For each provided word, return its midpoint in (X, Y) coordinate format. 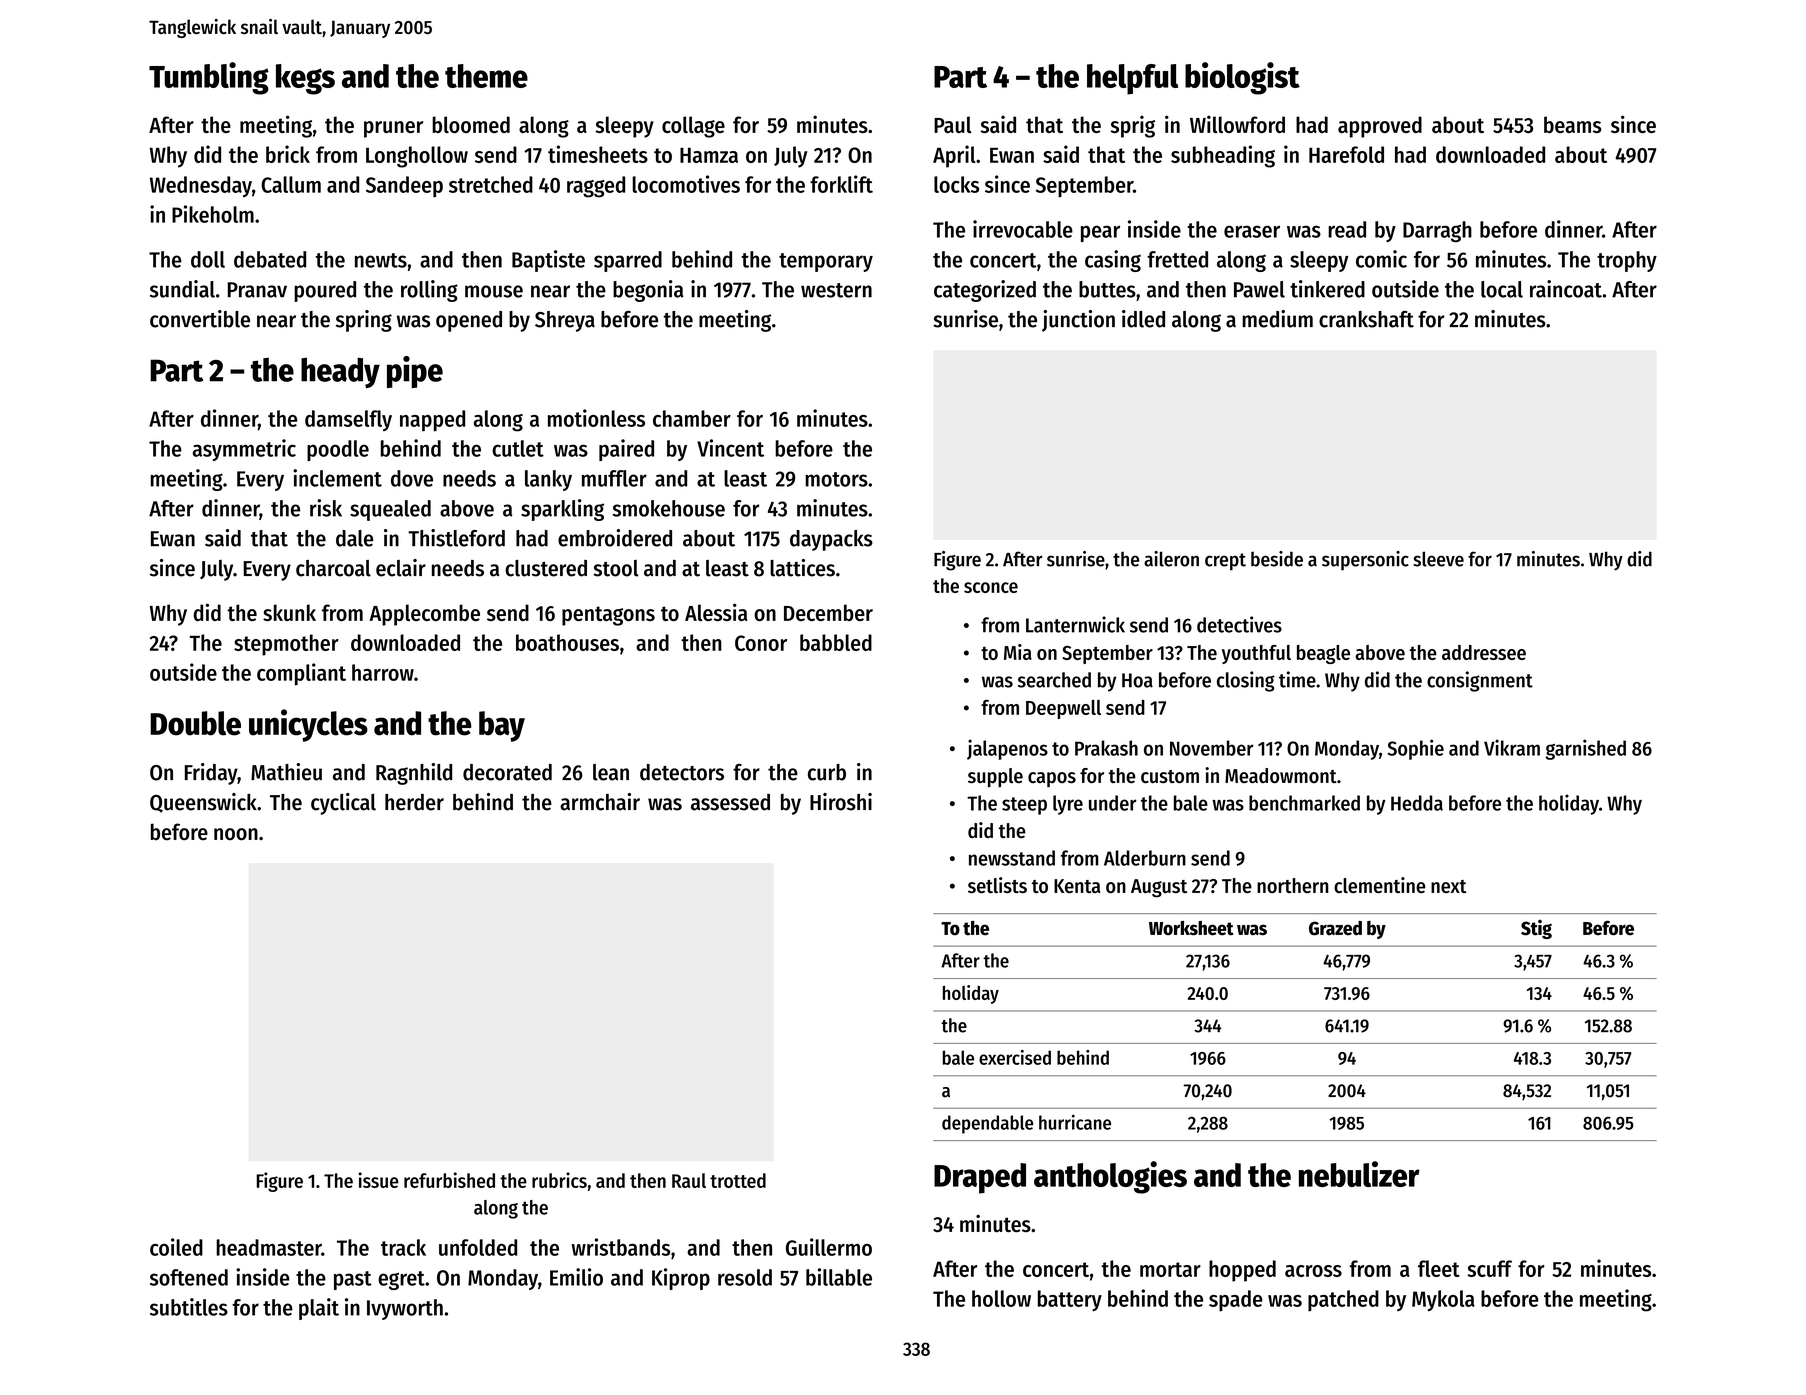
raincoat (1566, 289)
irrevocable (1023, 229)
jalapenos (1007, 749)
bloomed (471, 124)
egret (401, 1280)
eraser (1252, 231)
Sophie (1416, 749)
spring (364, 321)
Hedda (1417, 803)
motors (836, 479)
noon (236, 834)
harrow (383, 672)
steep (1024, 806)
